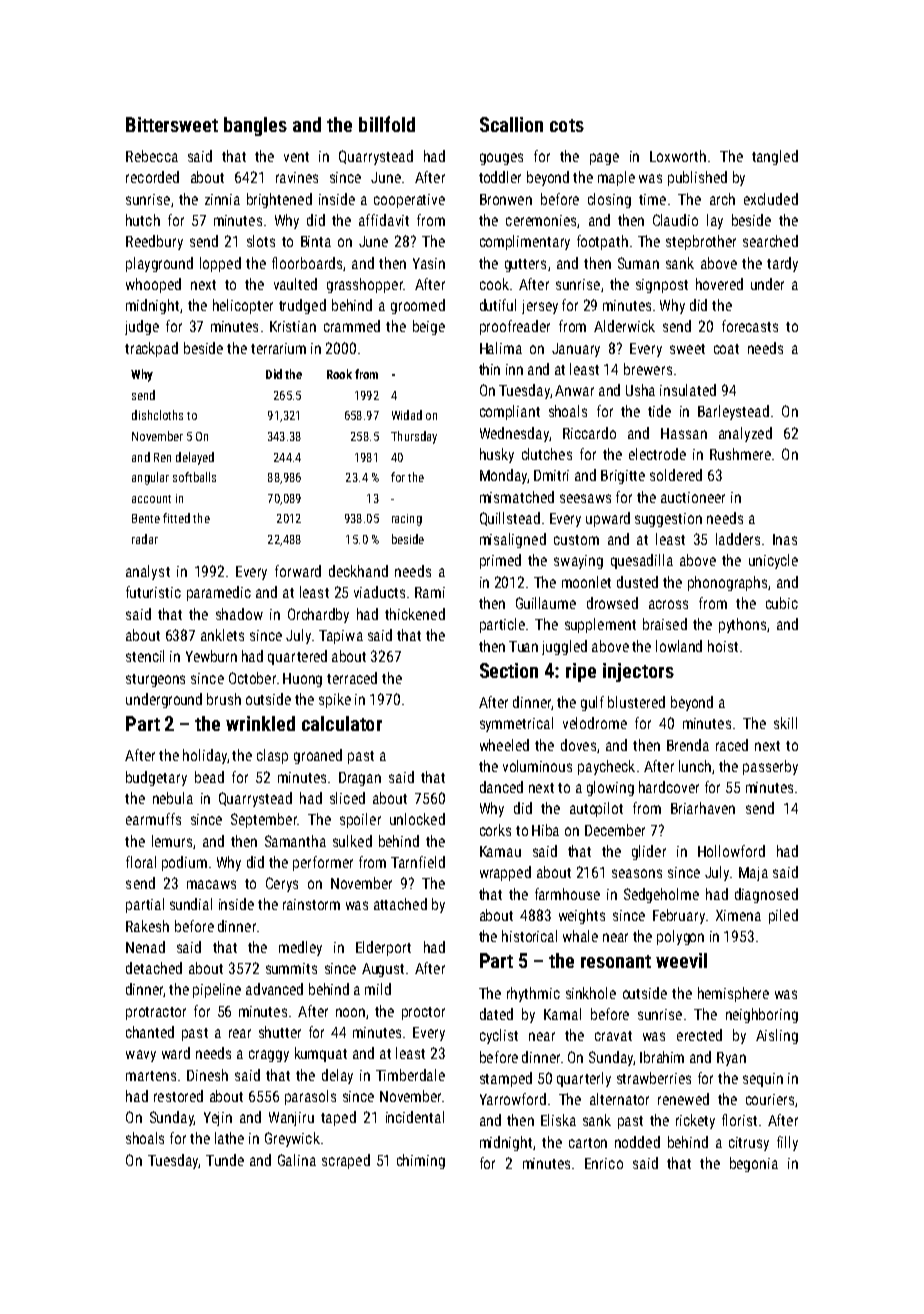 The width and height of the document is (924, 1314). I want to click on Loxworth, so click(678, 156).
